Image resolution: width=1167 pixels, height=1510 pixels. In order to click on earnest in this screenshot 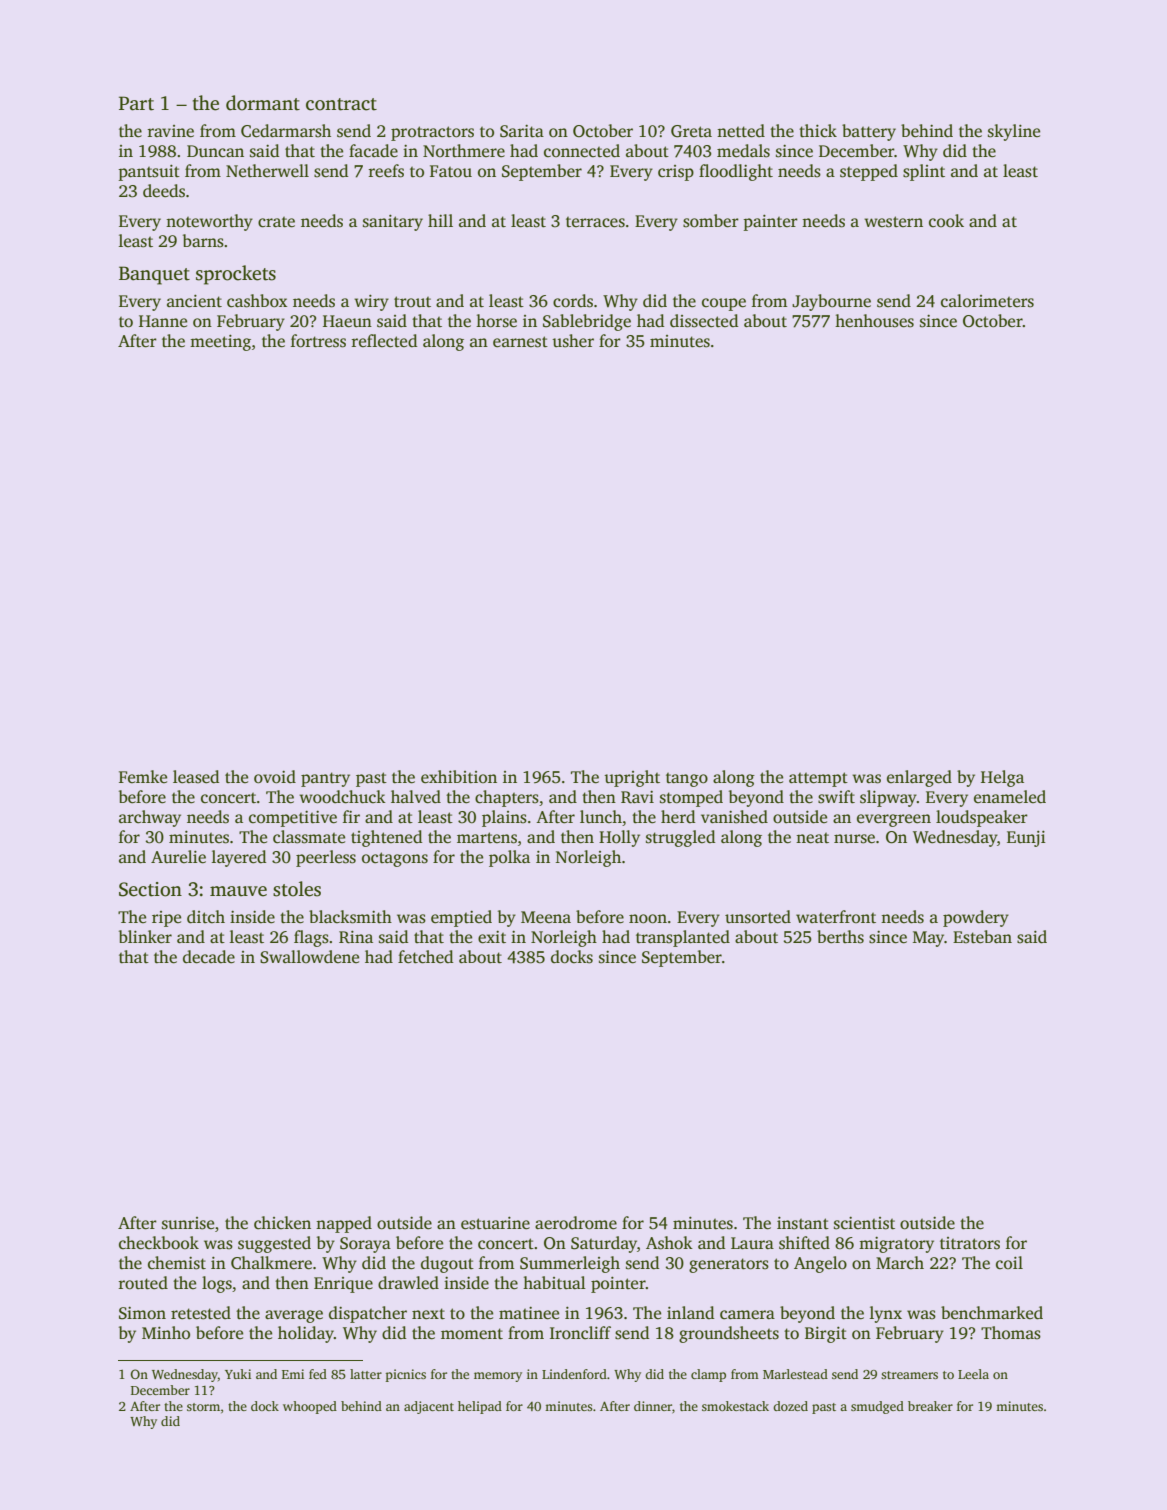, I will do `click(520, 342)`.
